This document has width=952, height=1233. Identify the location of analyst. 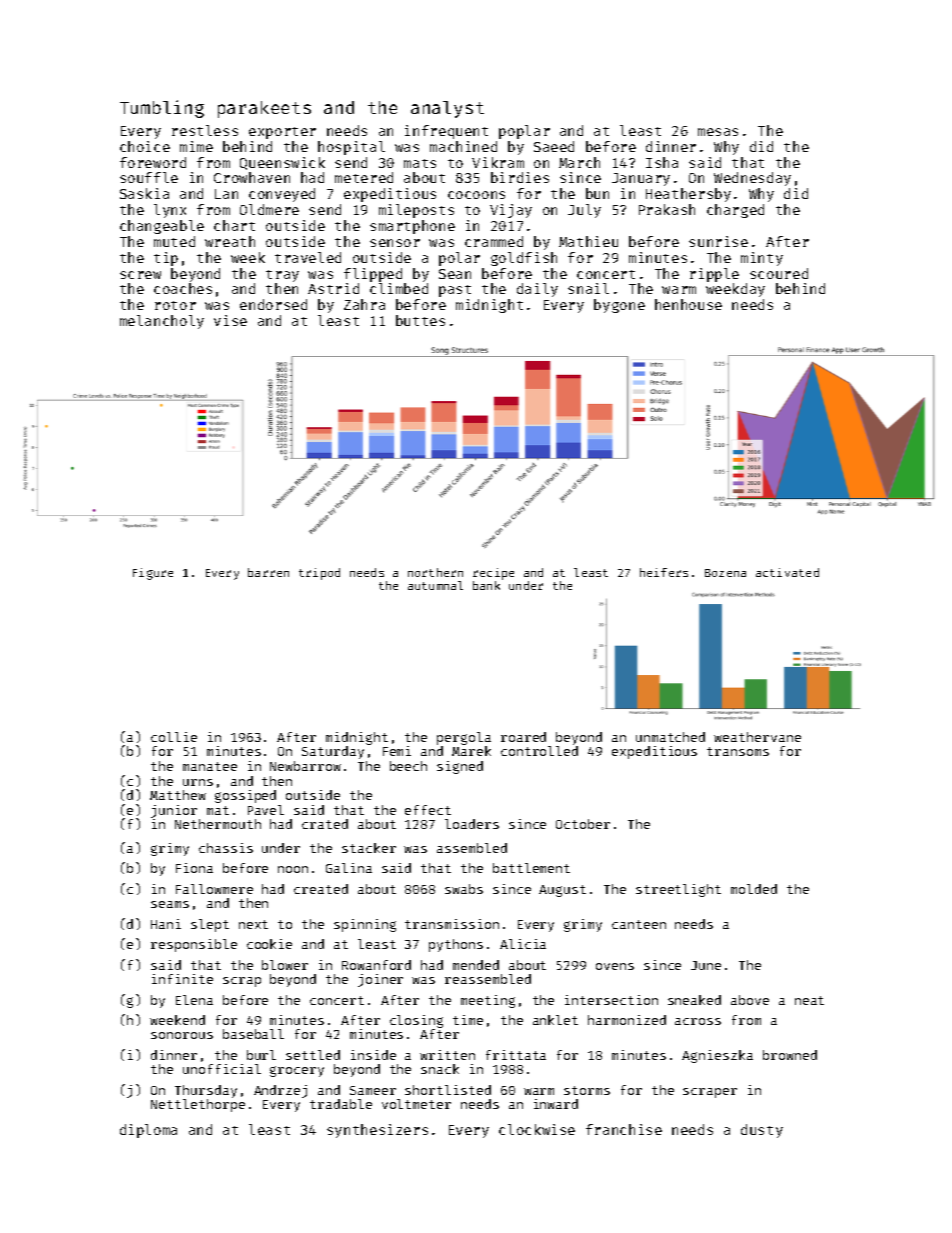
(447, 109).
